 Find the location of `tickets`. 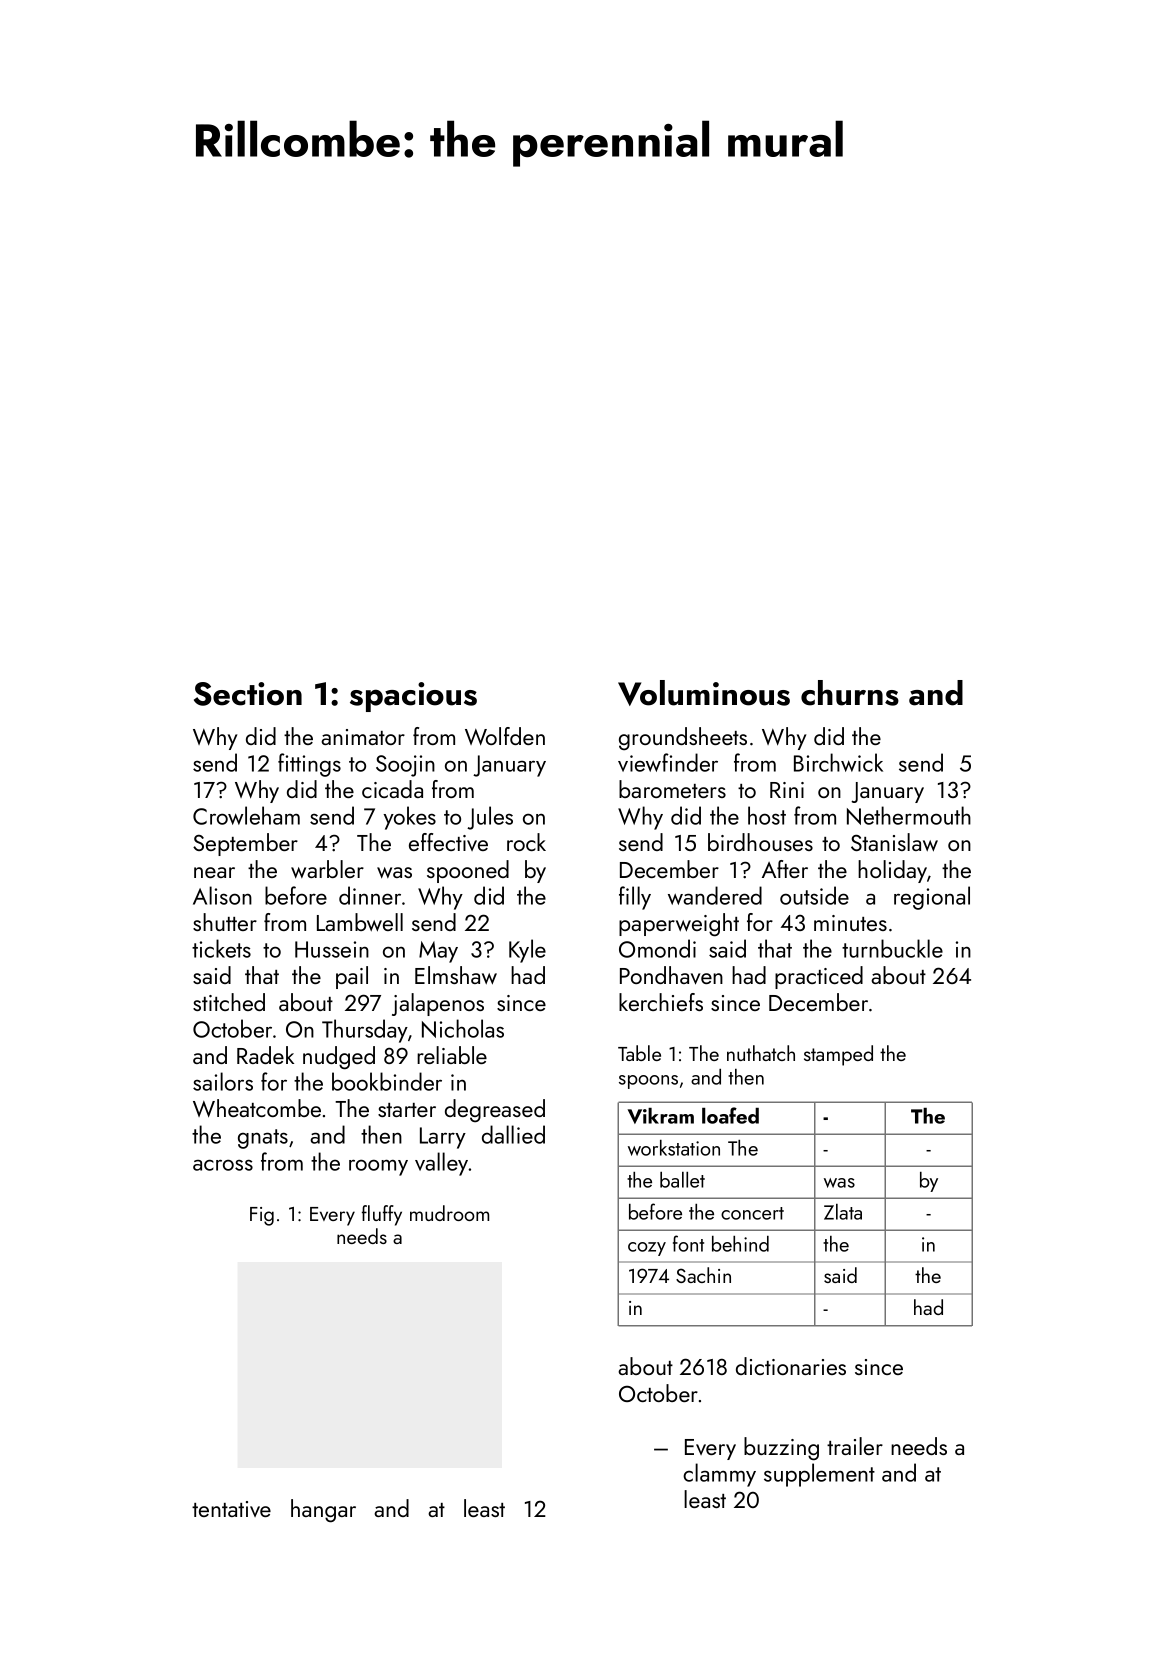

tickets is located at coordinates (221, 948).
